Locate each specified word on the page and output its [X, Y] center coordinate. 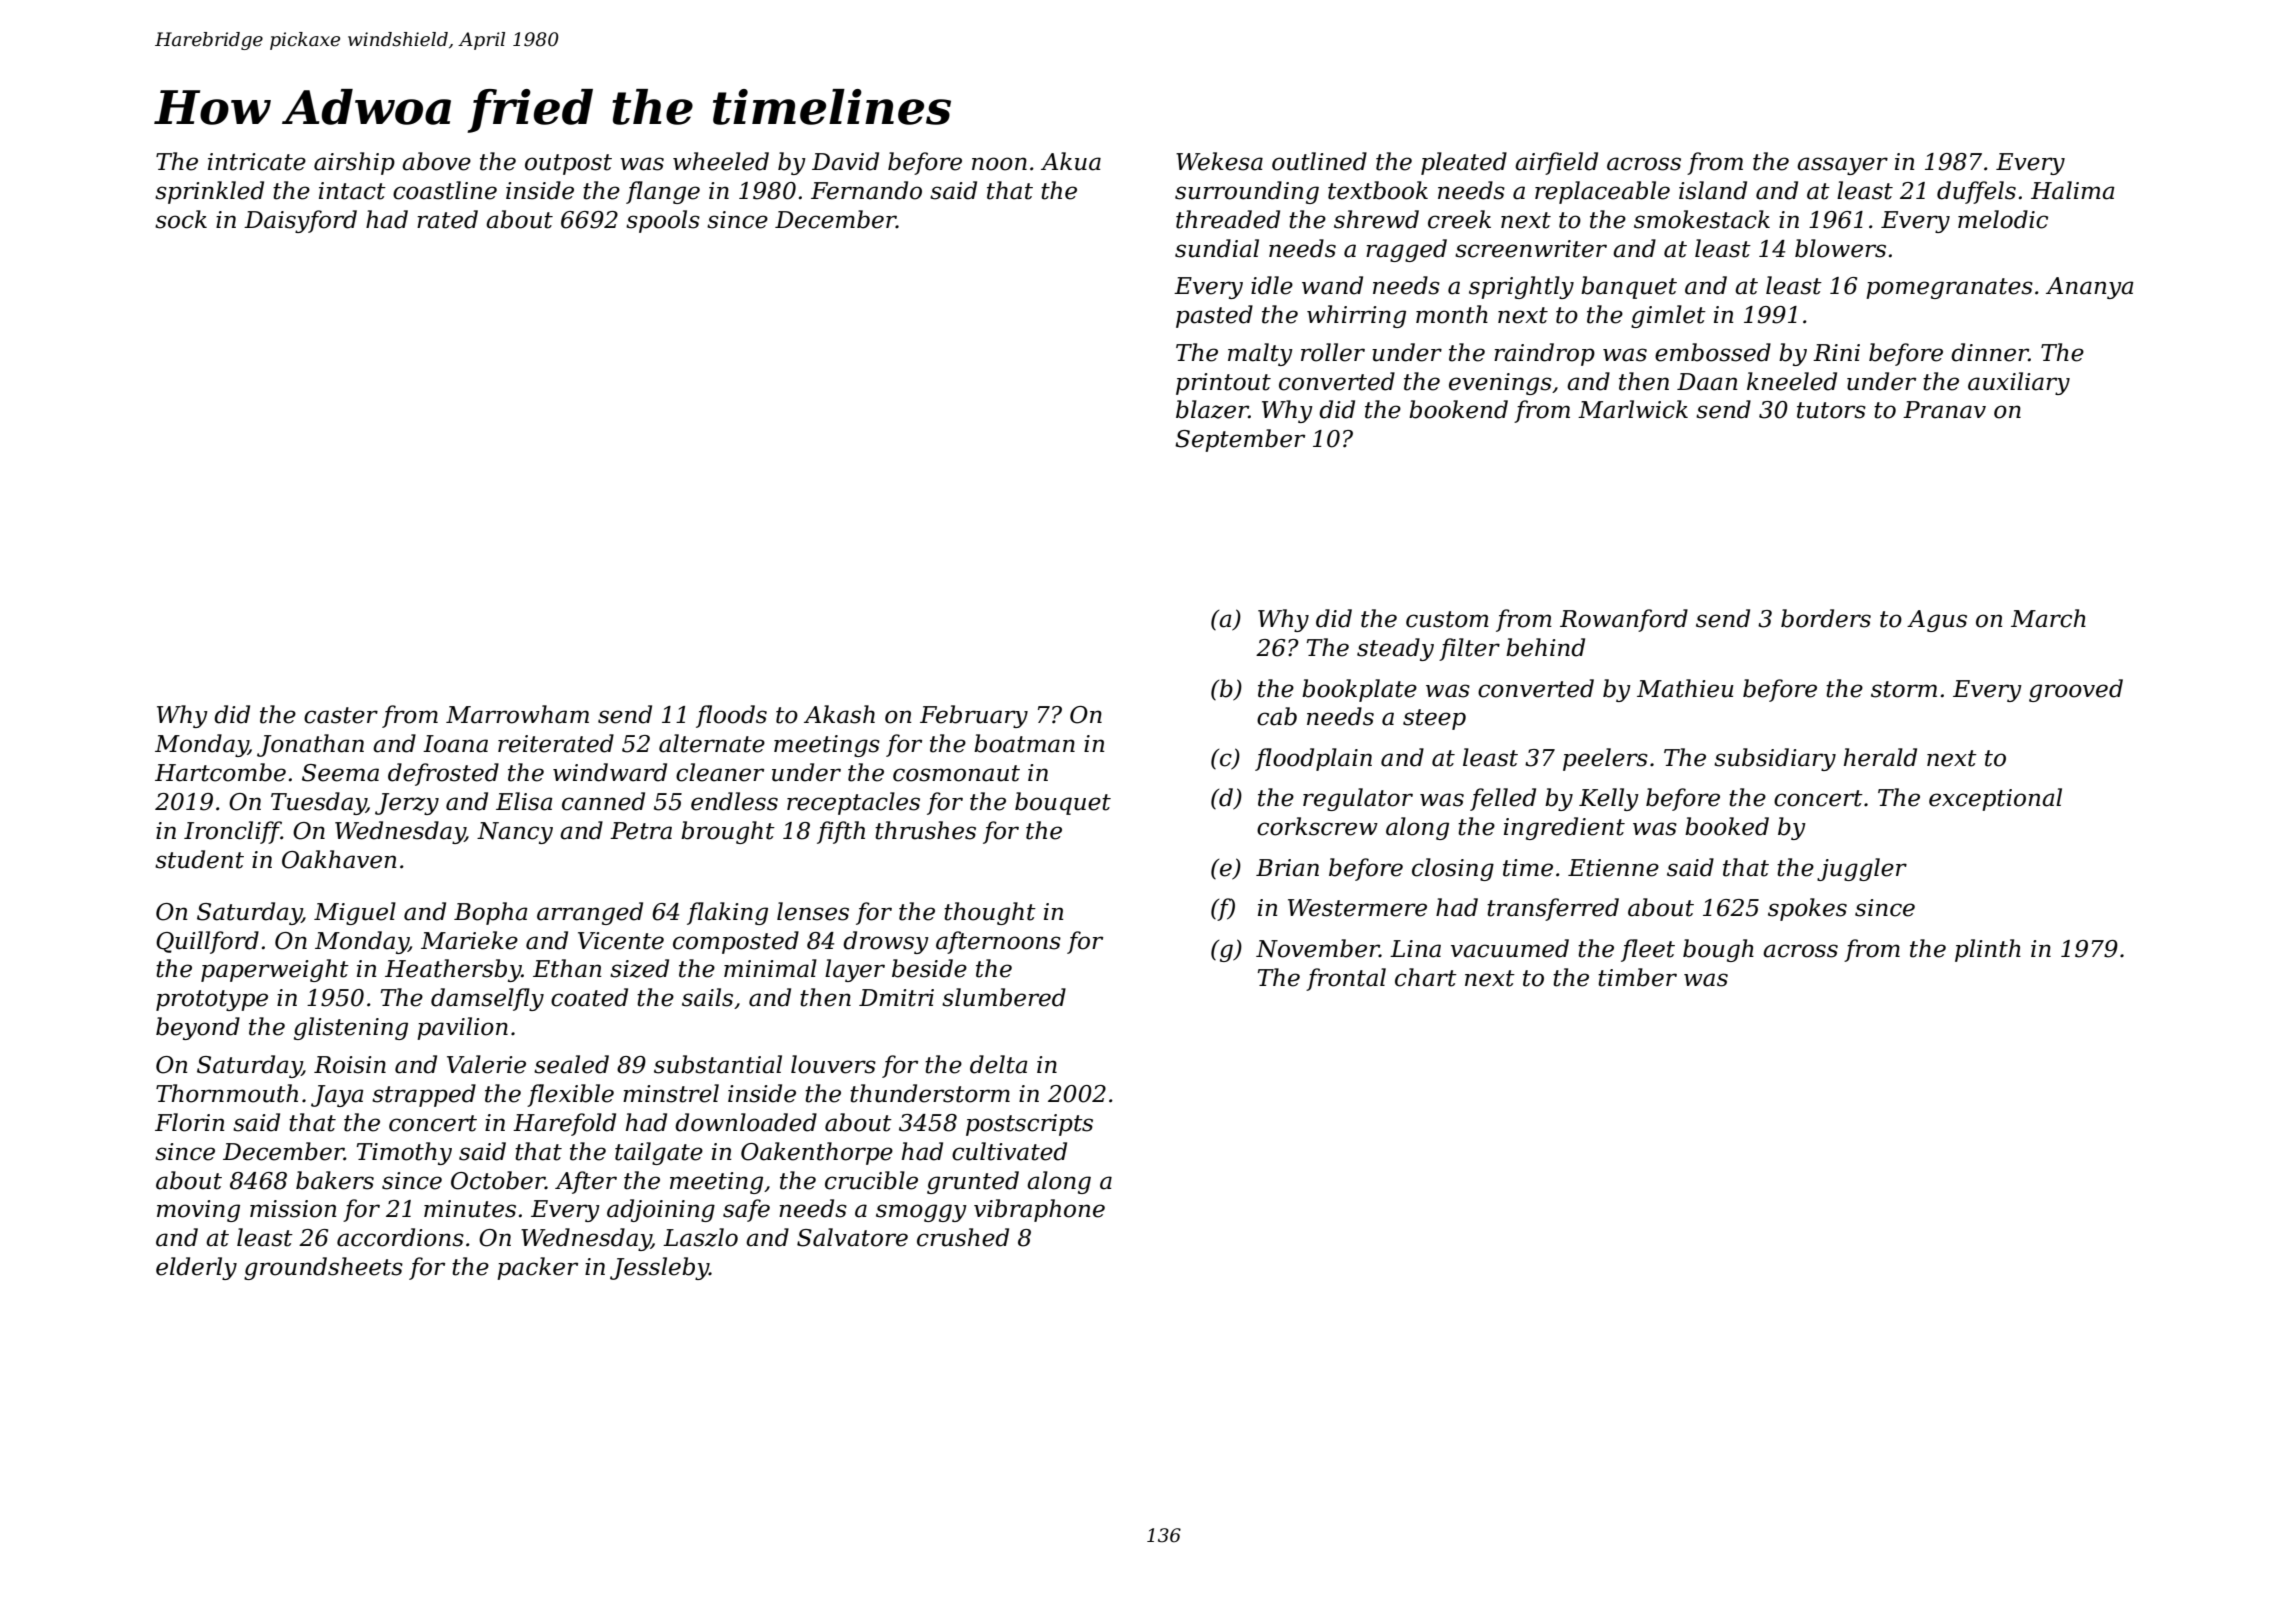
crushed [963, 1237]
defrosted [443, 774]
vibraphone [1039, 1210]
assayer [1842, 166]
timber [1637, 977]
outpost [568, 164]
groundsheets [323, 1268]
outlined [1319, 161]
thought [990, 913]
